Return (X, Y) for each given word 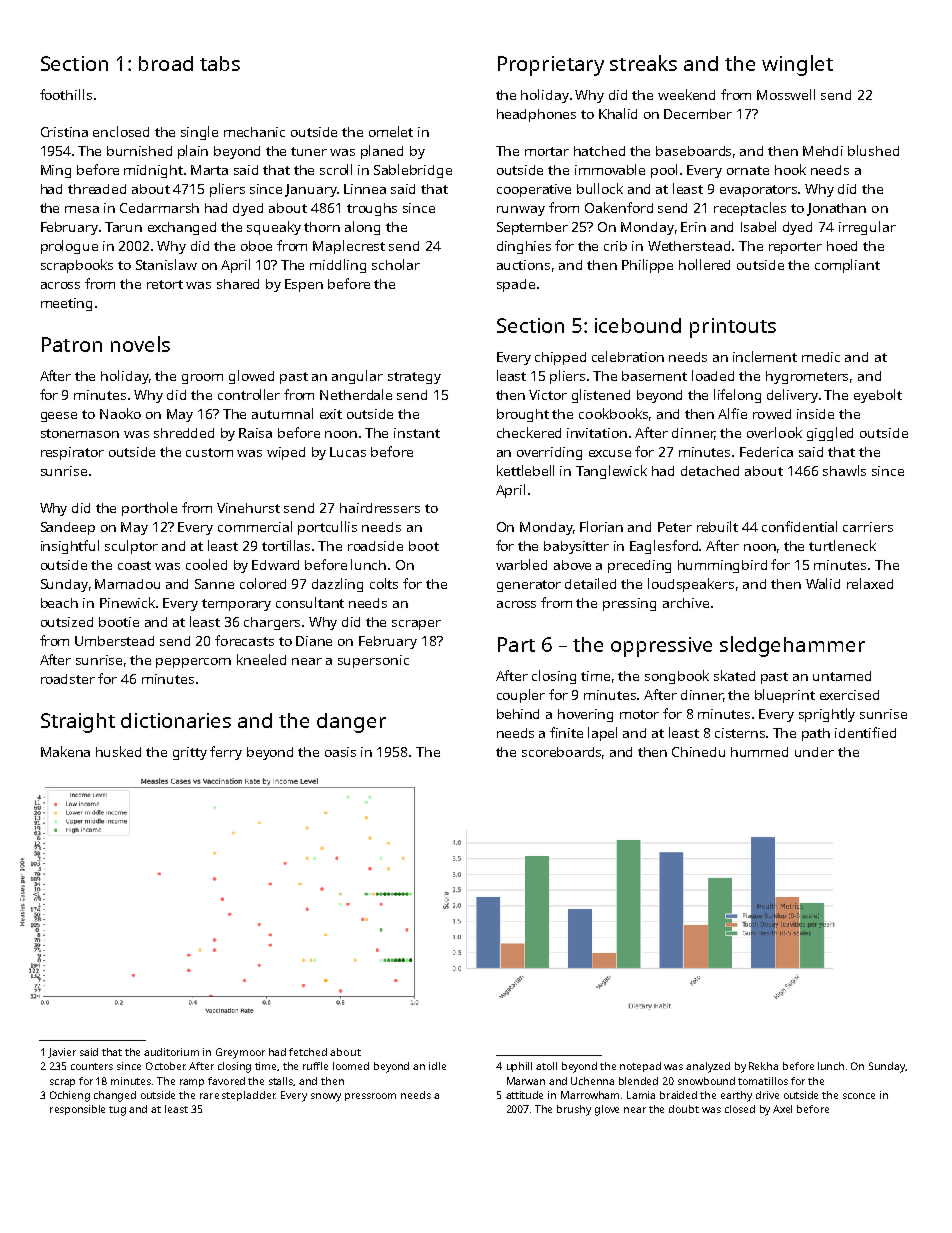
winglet (797, 65)
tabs (220, 63)
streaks (643, 63)
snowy (326, 1097)
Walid (823, 583)
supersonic (373, 661)
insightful (70, 547)
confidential (799, 526)
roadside (375, 546)
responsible (77, 1110)
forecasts (244, 640)
